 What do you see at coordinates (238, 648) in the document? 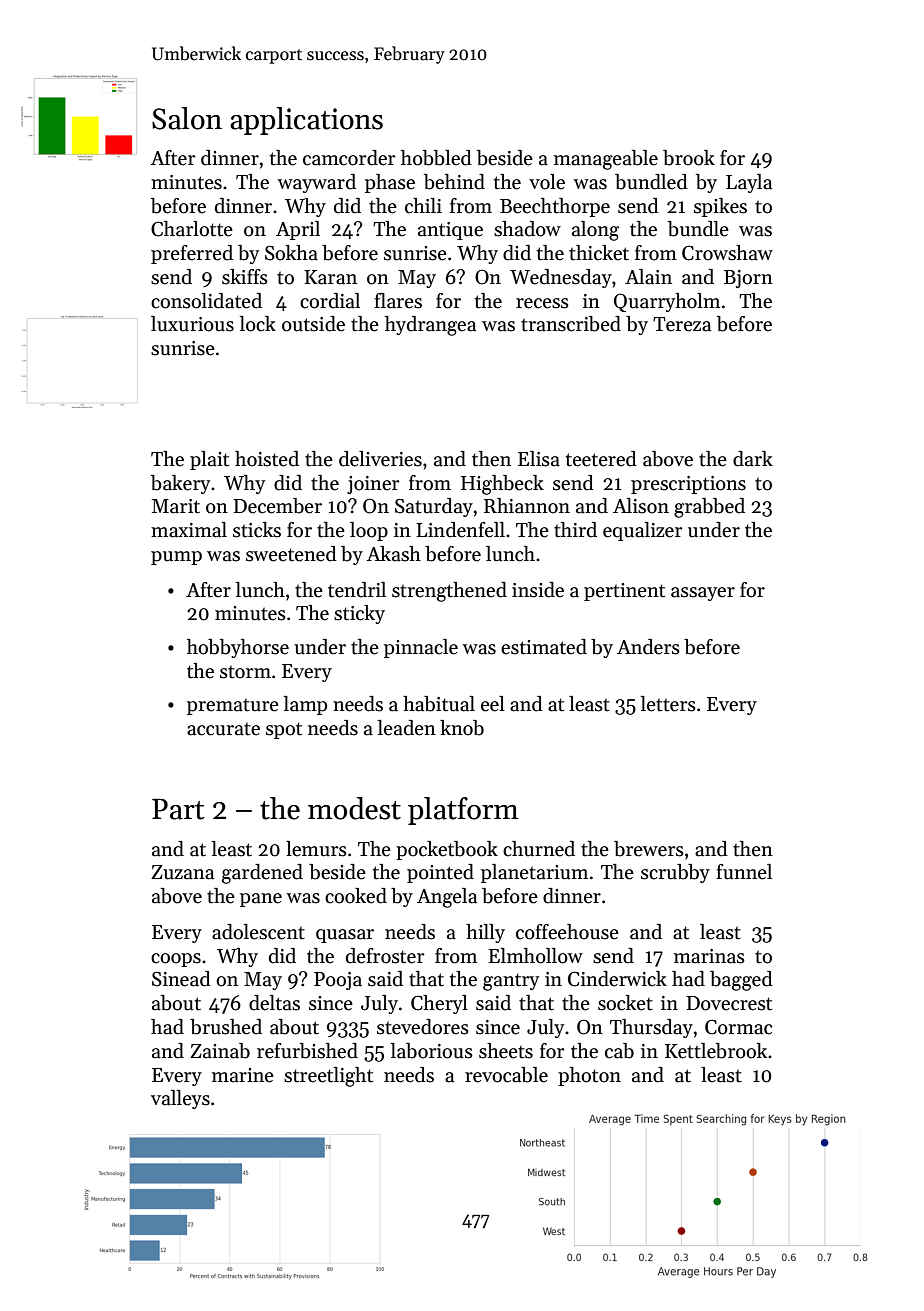
I see `hobbyhorse` at bounding box center [238, 648].
